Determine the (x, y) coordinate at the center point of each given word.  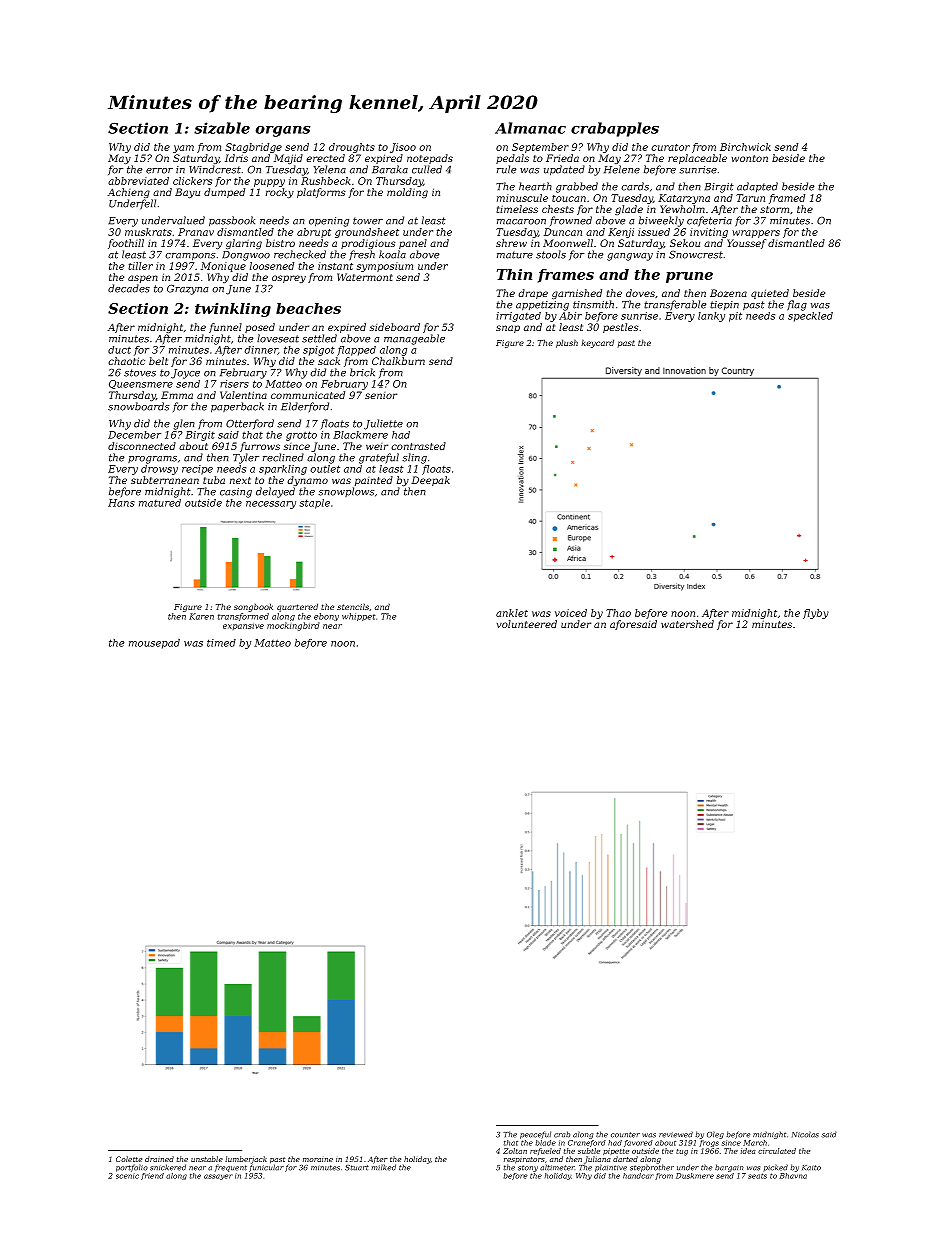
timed (221, 643)
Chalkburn (398, 361)
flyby (816, 614)
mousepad (154, 644)
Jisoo (403, 148)
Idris (236, 158)
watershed (687, 624)
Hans (121, 503)
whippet (358, 617)
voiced (571, 613)
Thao (618, 613)
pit (735, 317)
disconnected (142, 446)
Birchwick (745, 147)
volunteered (527, 624)
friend (152, 1176)
